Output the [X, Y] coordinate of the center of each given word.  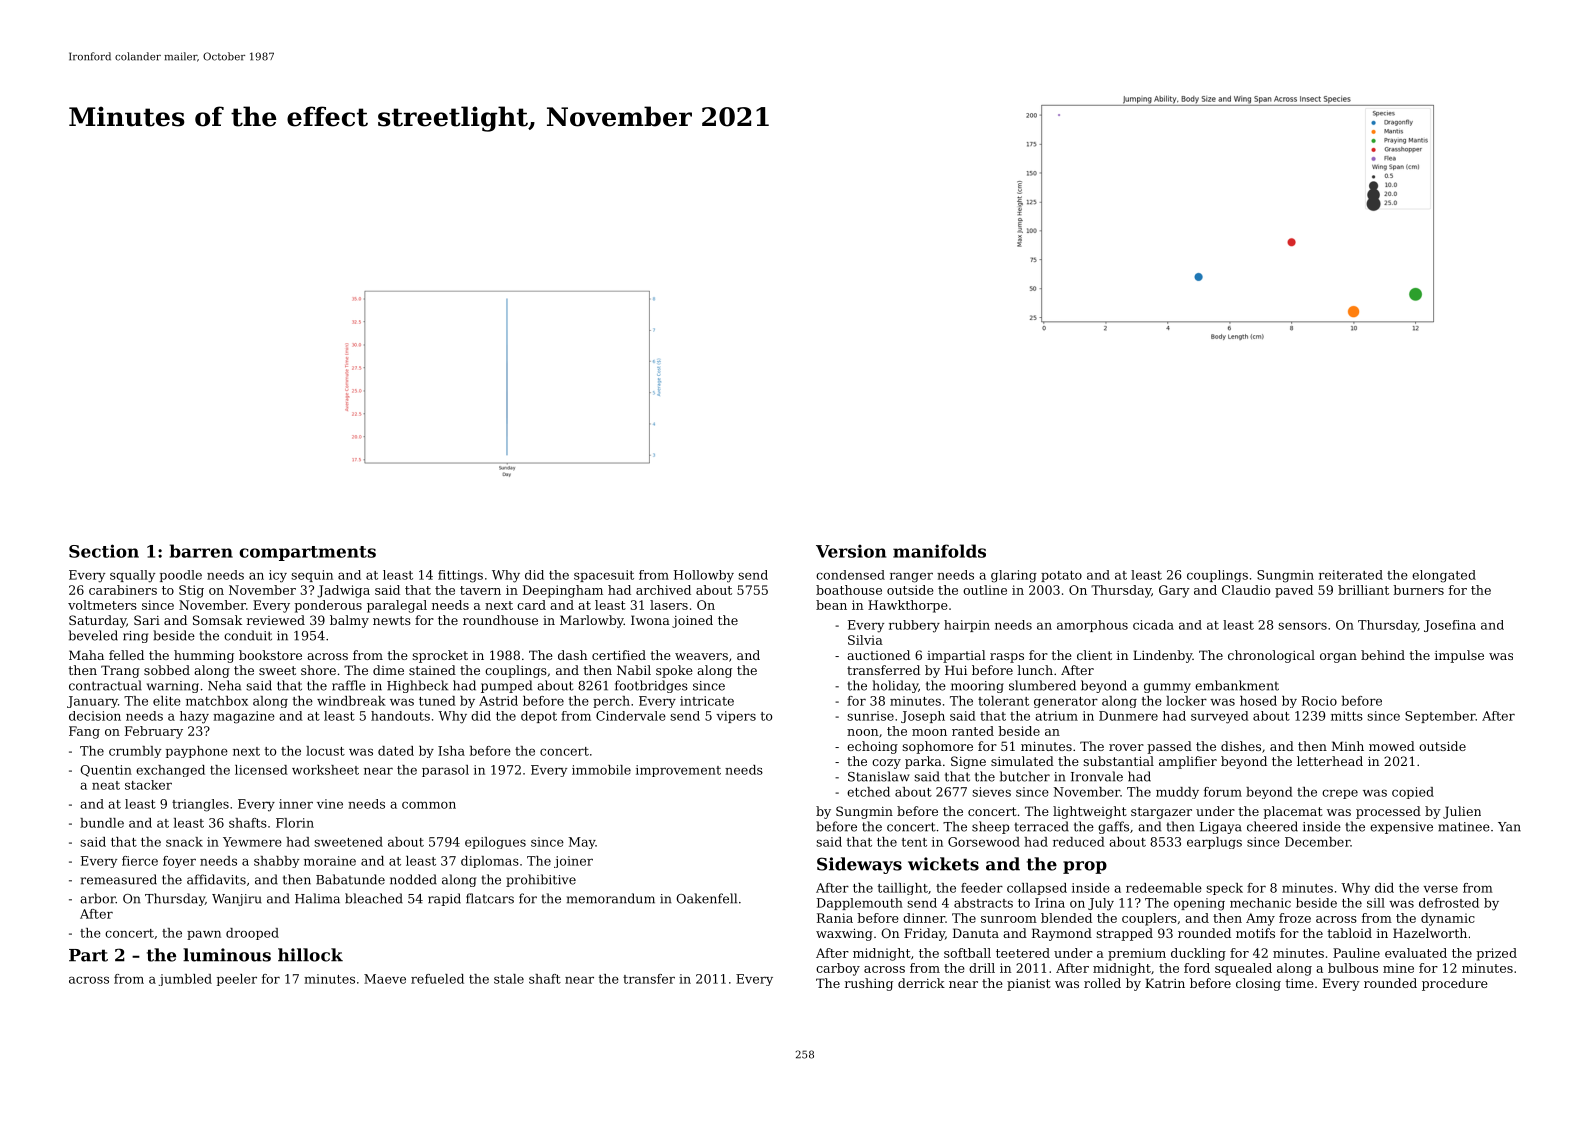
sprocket [440, 656]
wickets [943, 864]
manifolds [939, 551]
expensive [1401, 828]
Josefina [1450, 626]
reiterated [1351, 575]
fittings [460, 576]
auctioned [878, 655]
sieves [991, 792]
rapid [444, 899]
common [429, 805]
